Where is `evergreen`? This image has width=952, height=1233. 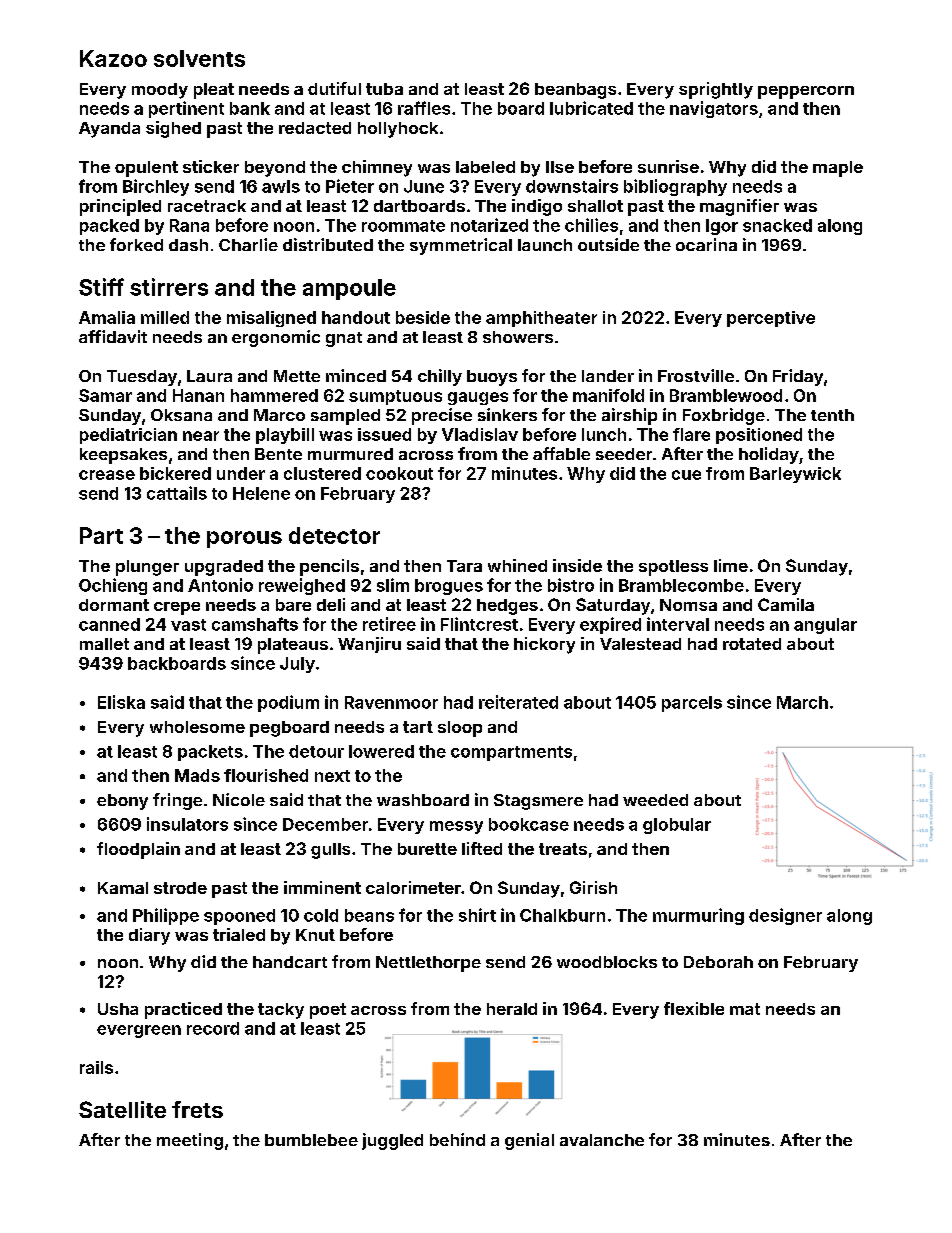
evergreen is located at coordinates (139, 1031).
